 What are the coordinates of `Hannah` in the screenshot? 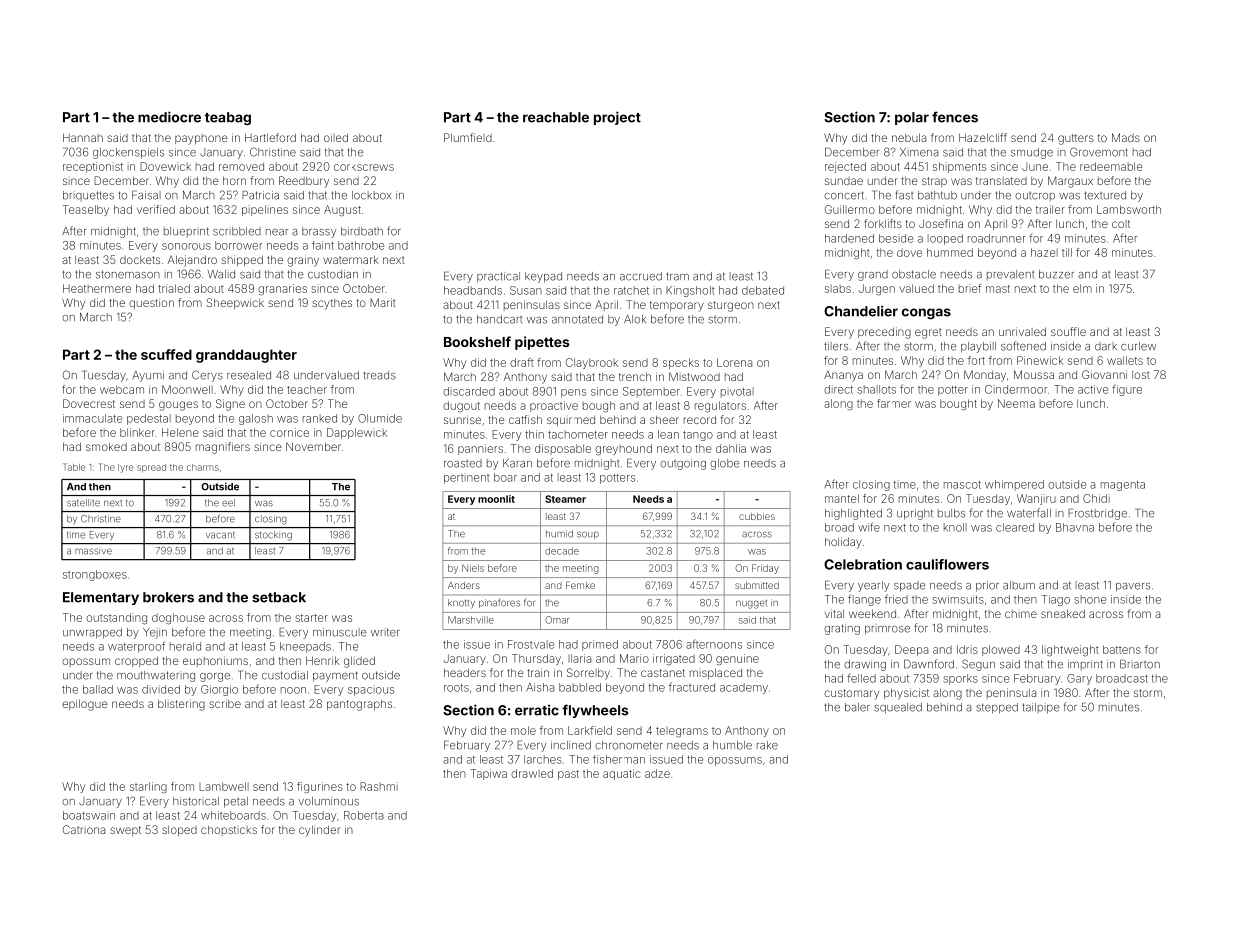 It's located at (83, 137).
